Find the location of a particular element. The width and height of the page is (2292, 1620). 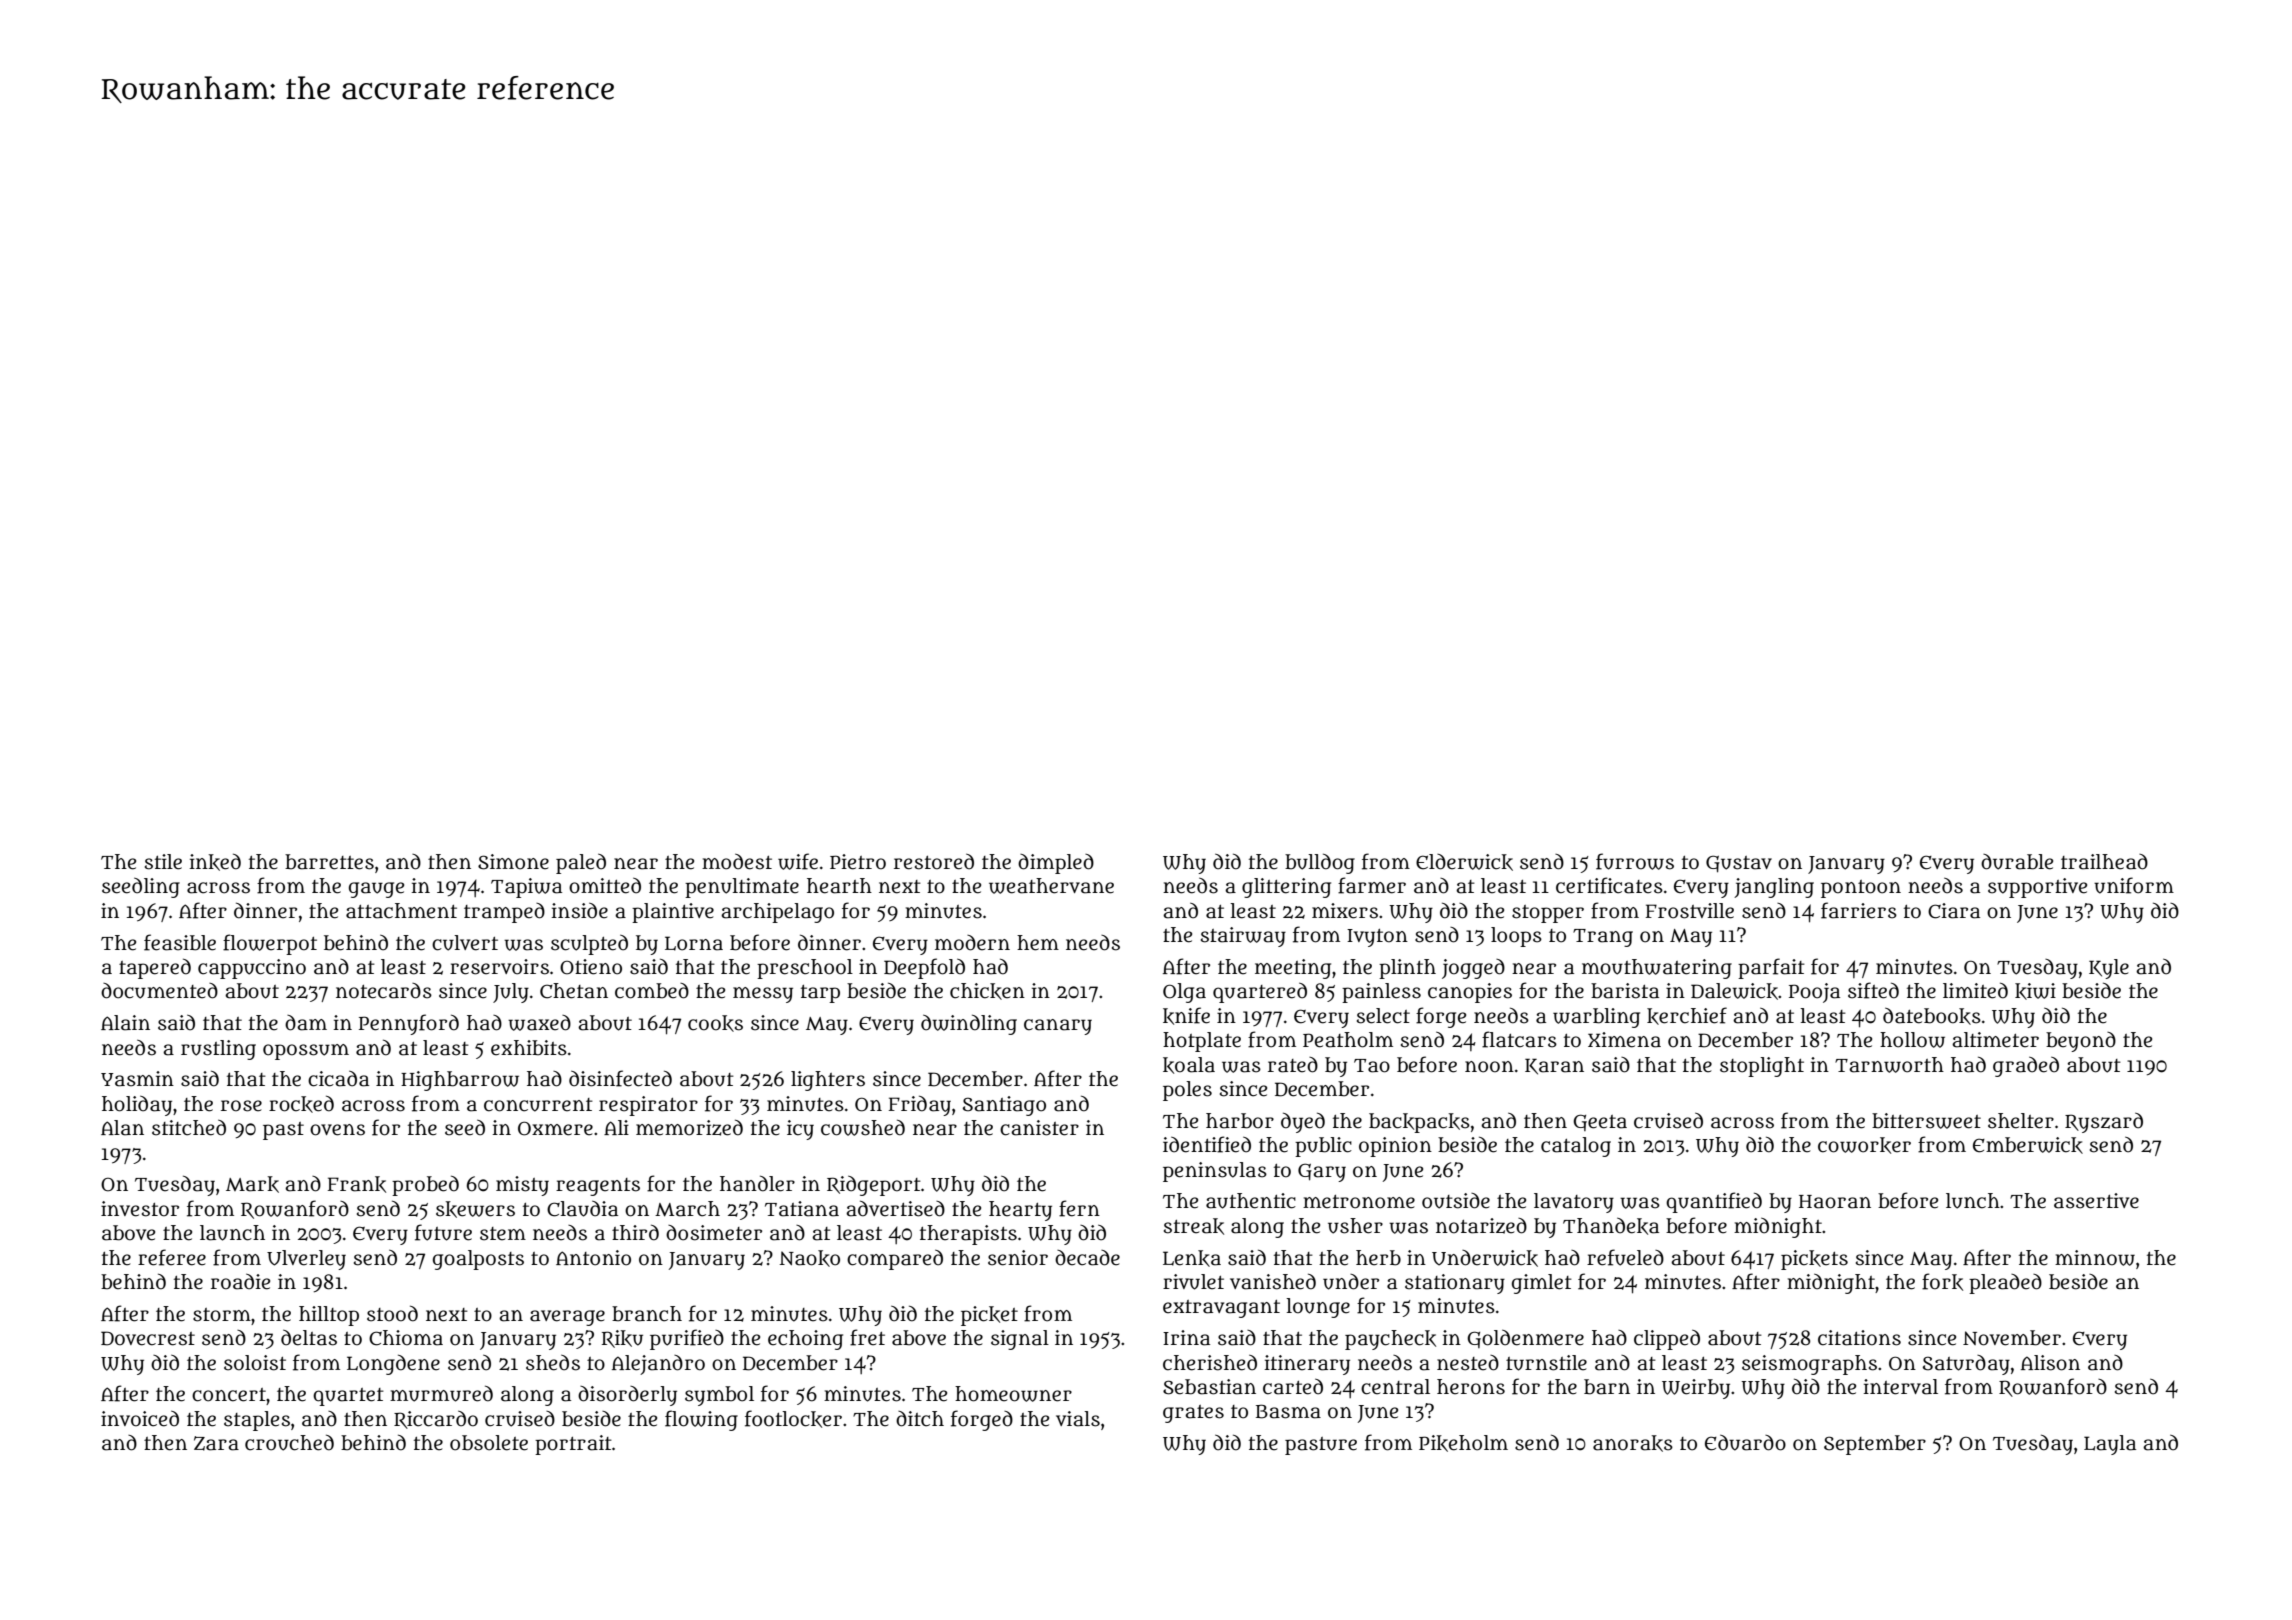

September is located at coordinates (1875, 1445).
